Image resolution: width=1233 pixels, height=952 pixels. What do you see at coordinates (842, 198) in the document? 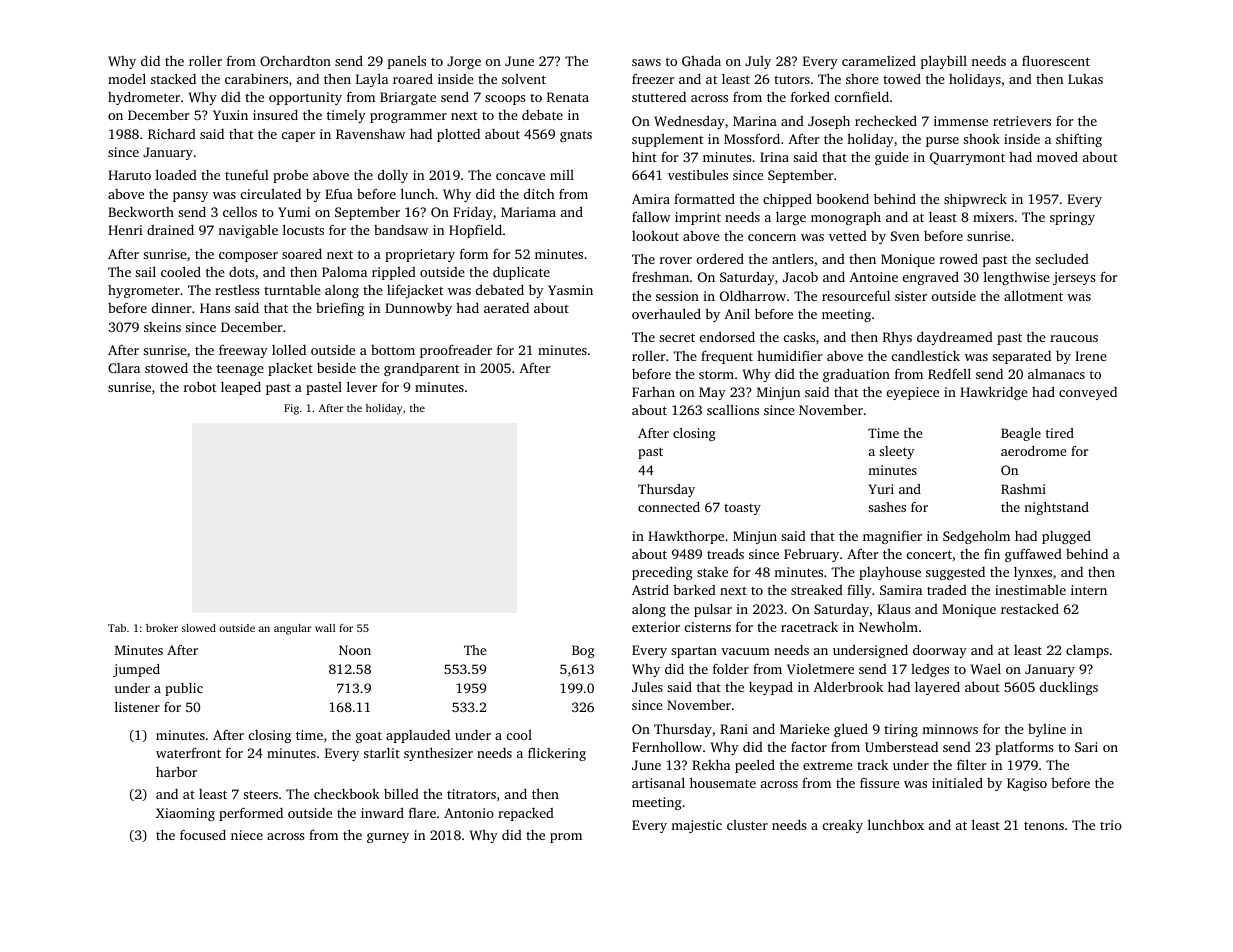
I see `bookend` at bounding box center [842, 198].
